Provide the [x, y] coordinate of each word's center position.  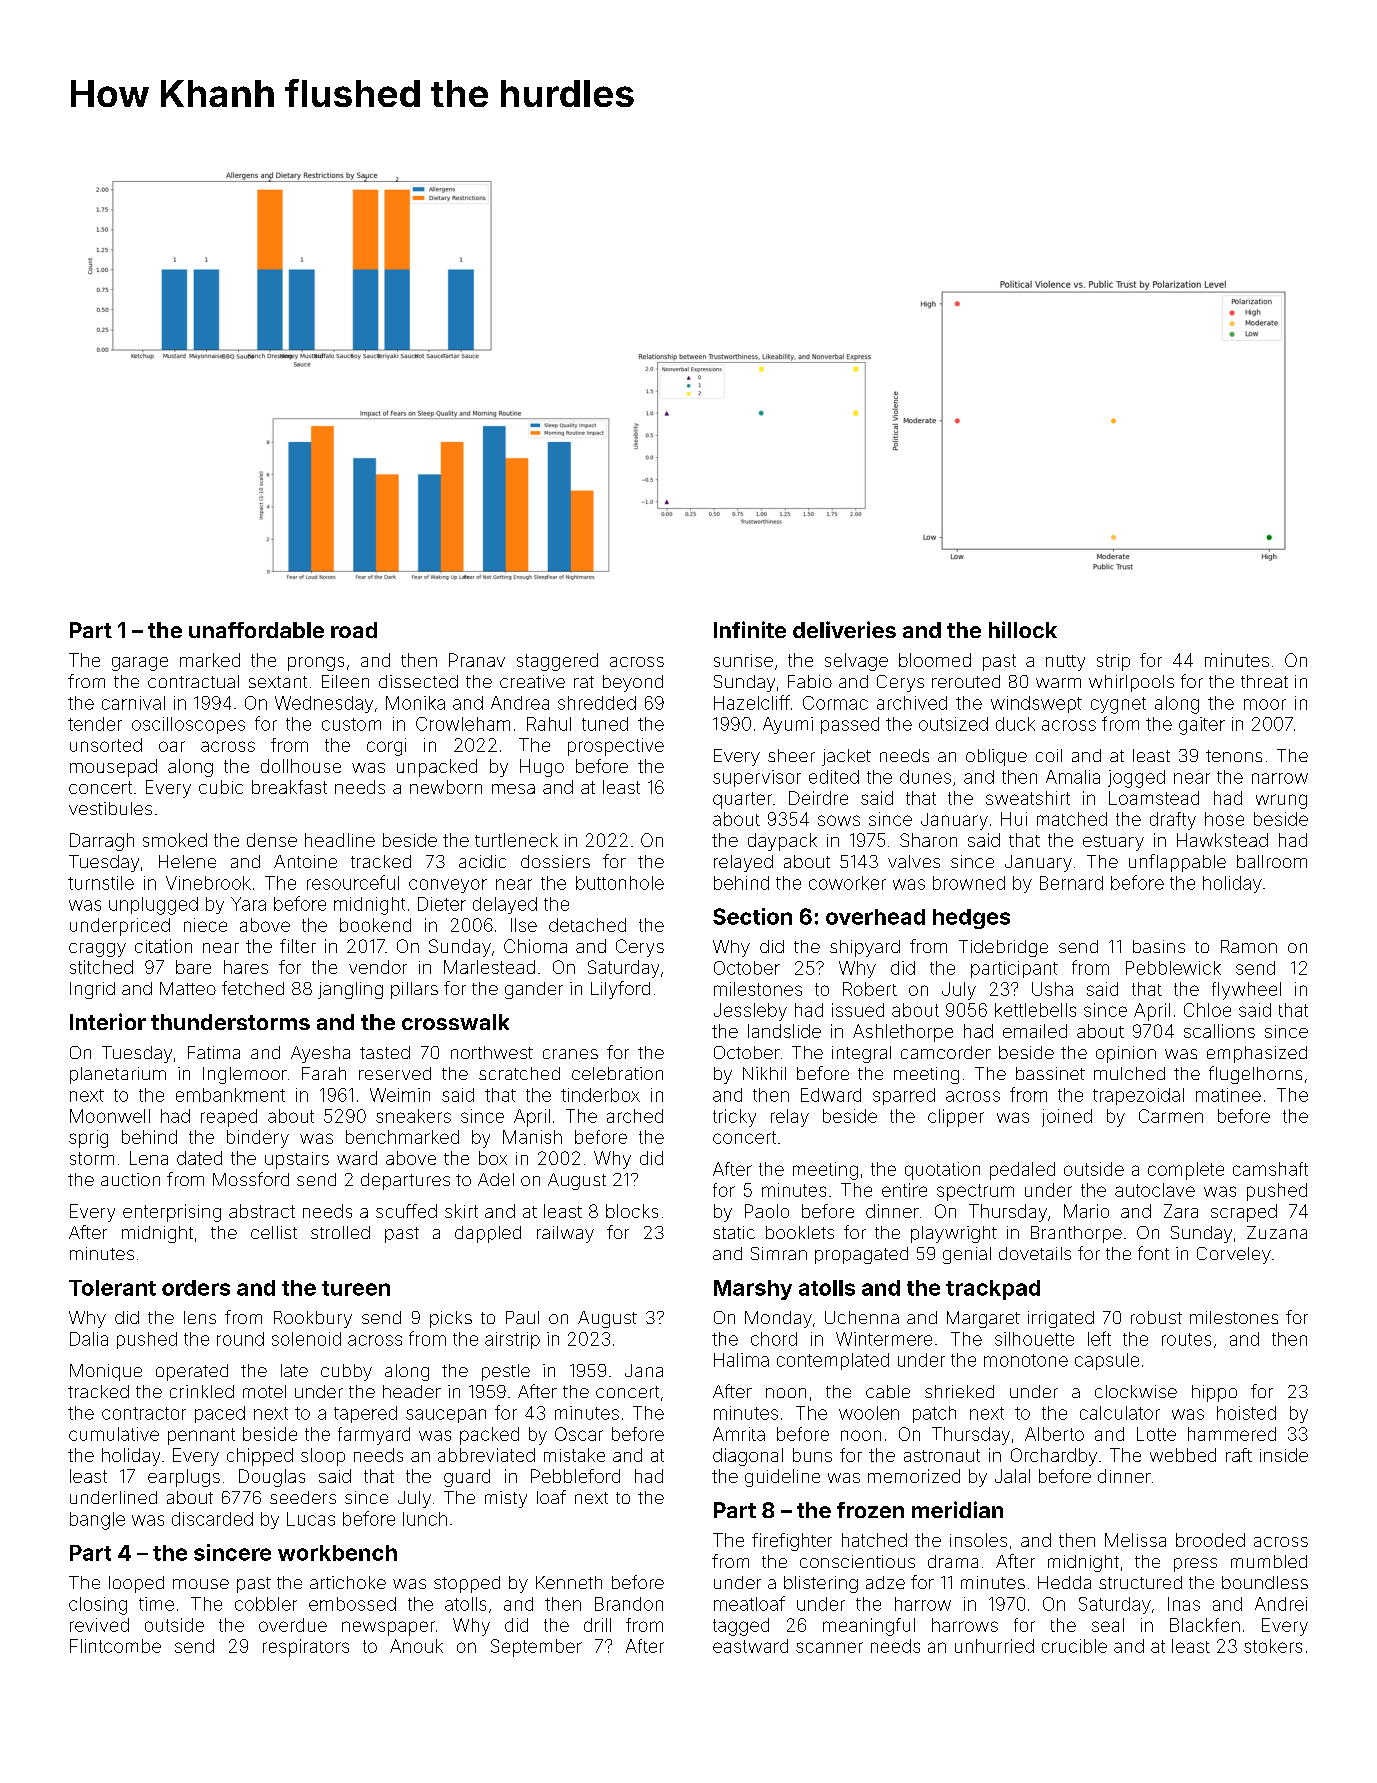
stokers [1273, 1646]
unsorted [106, 745]
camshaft [1270, 1169]
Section [752, 916]
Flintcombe [115, 1646]
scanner [829, 1647]
